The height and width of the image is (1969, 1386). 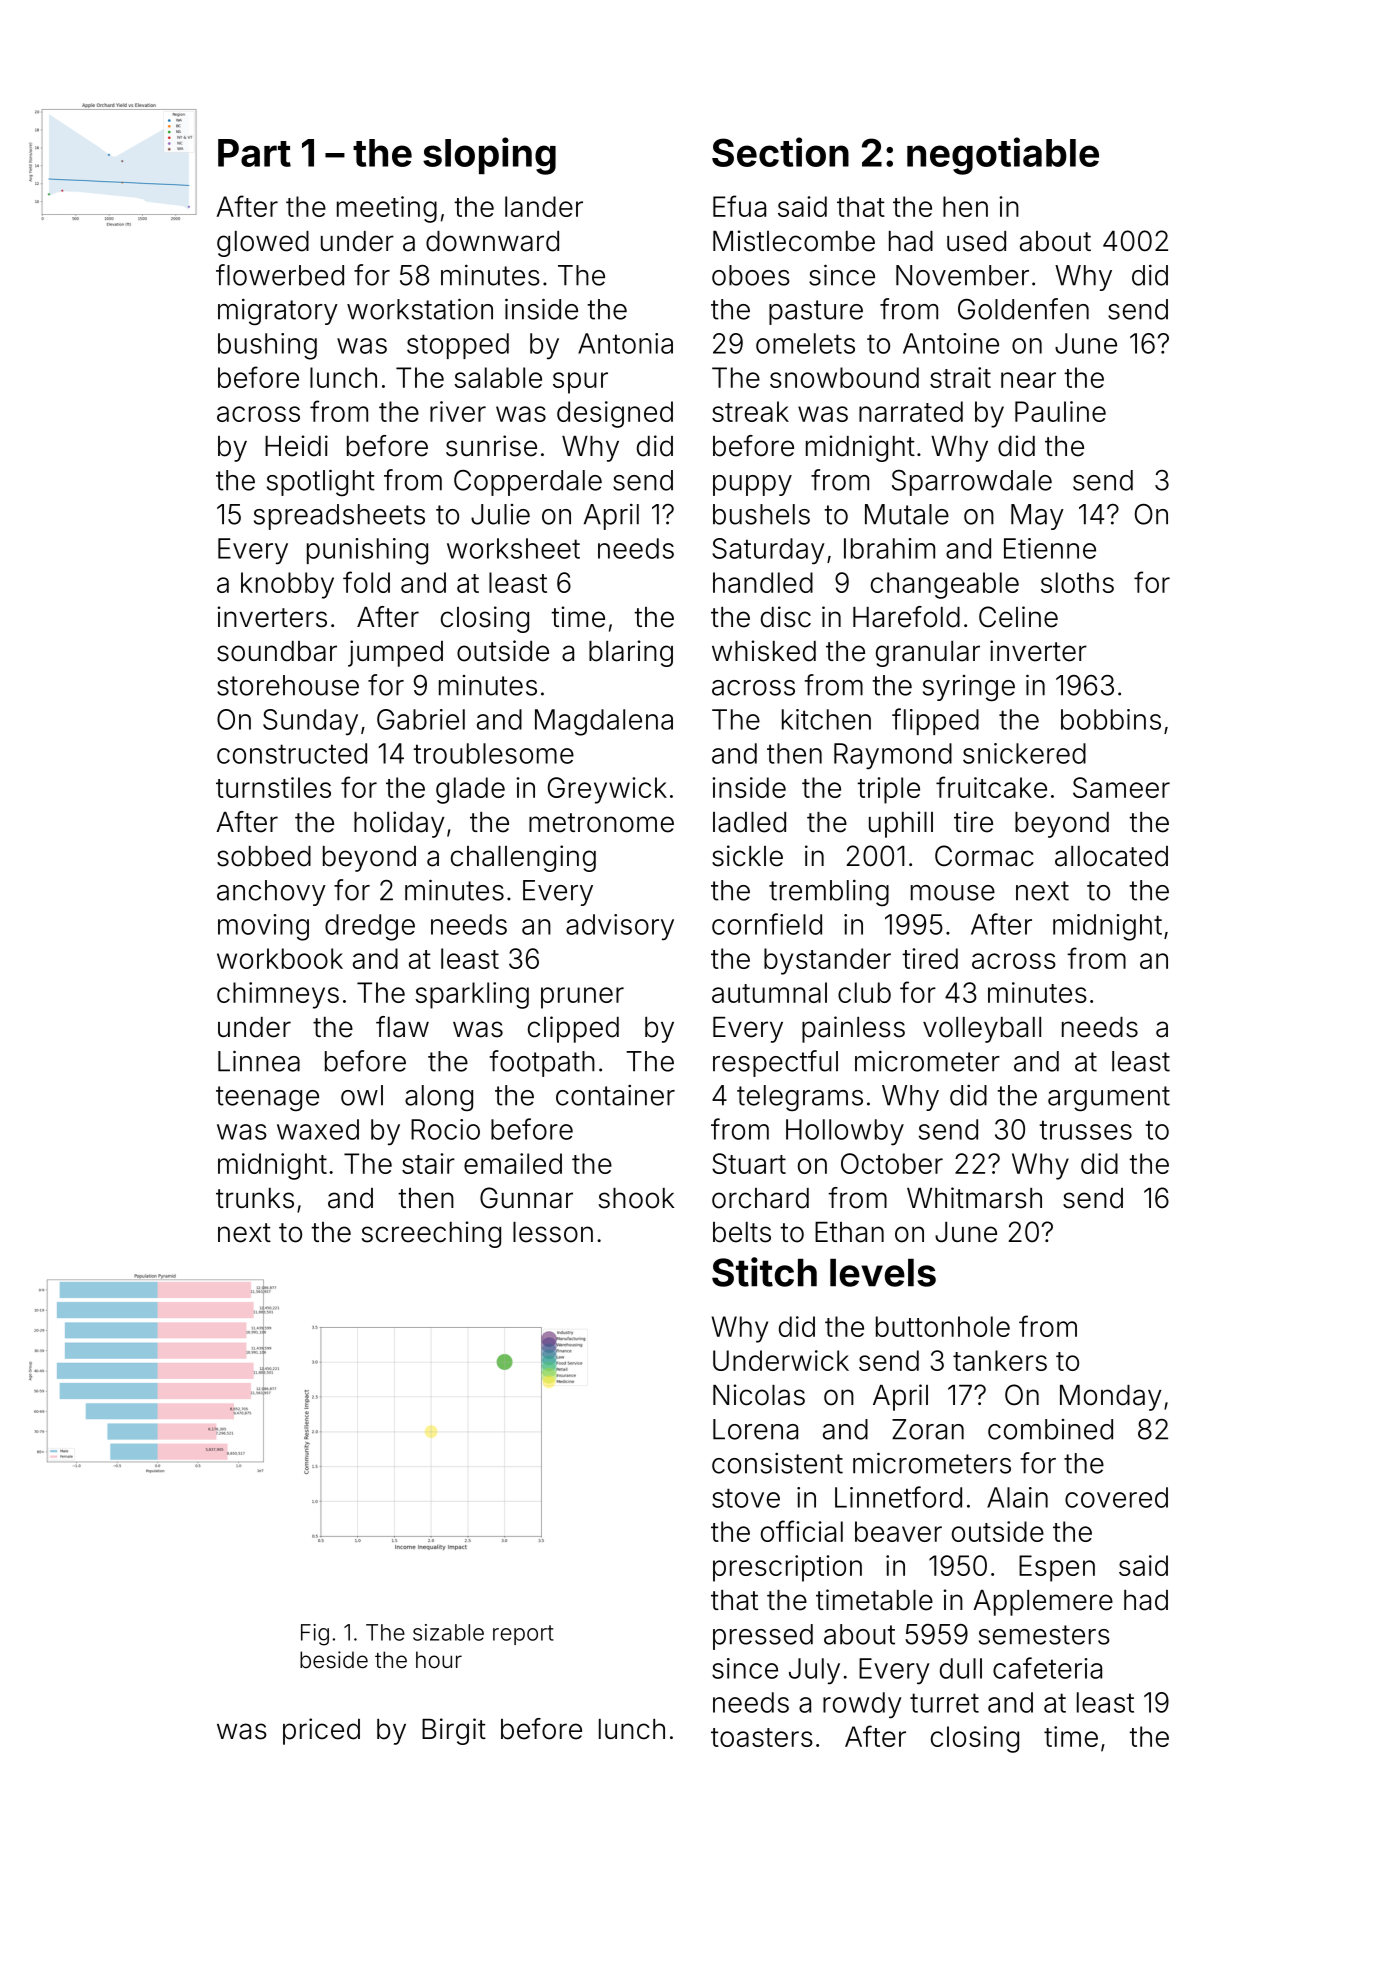 What do you see at coordinates (263, 244) in the image?
I see `glowed` at bounding box center [263, 244].
